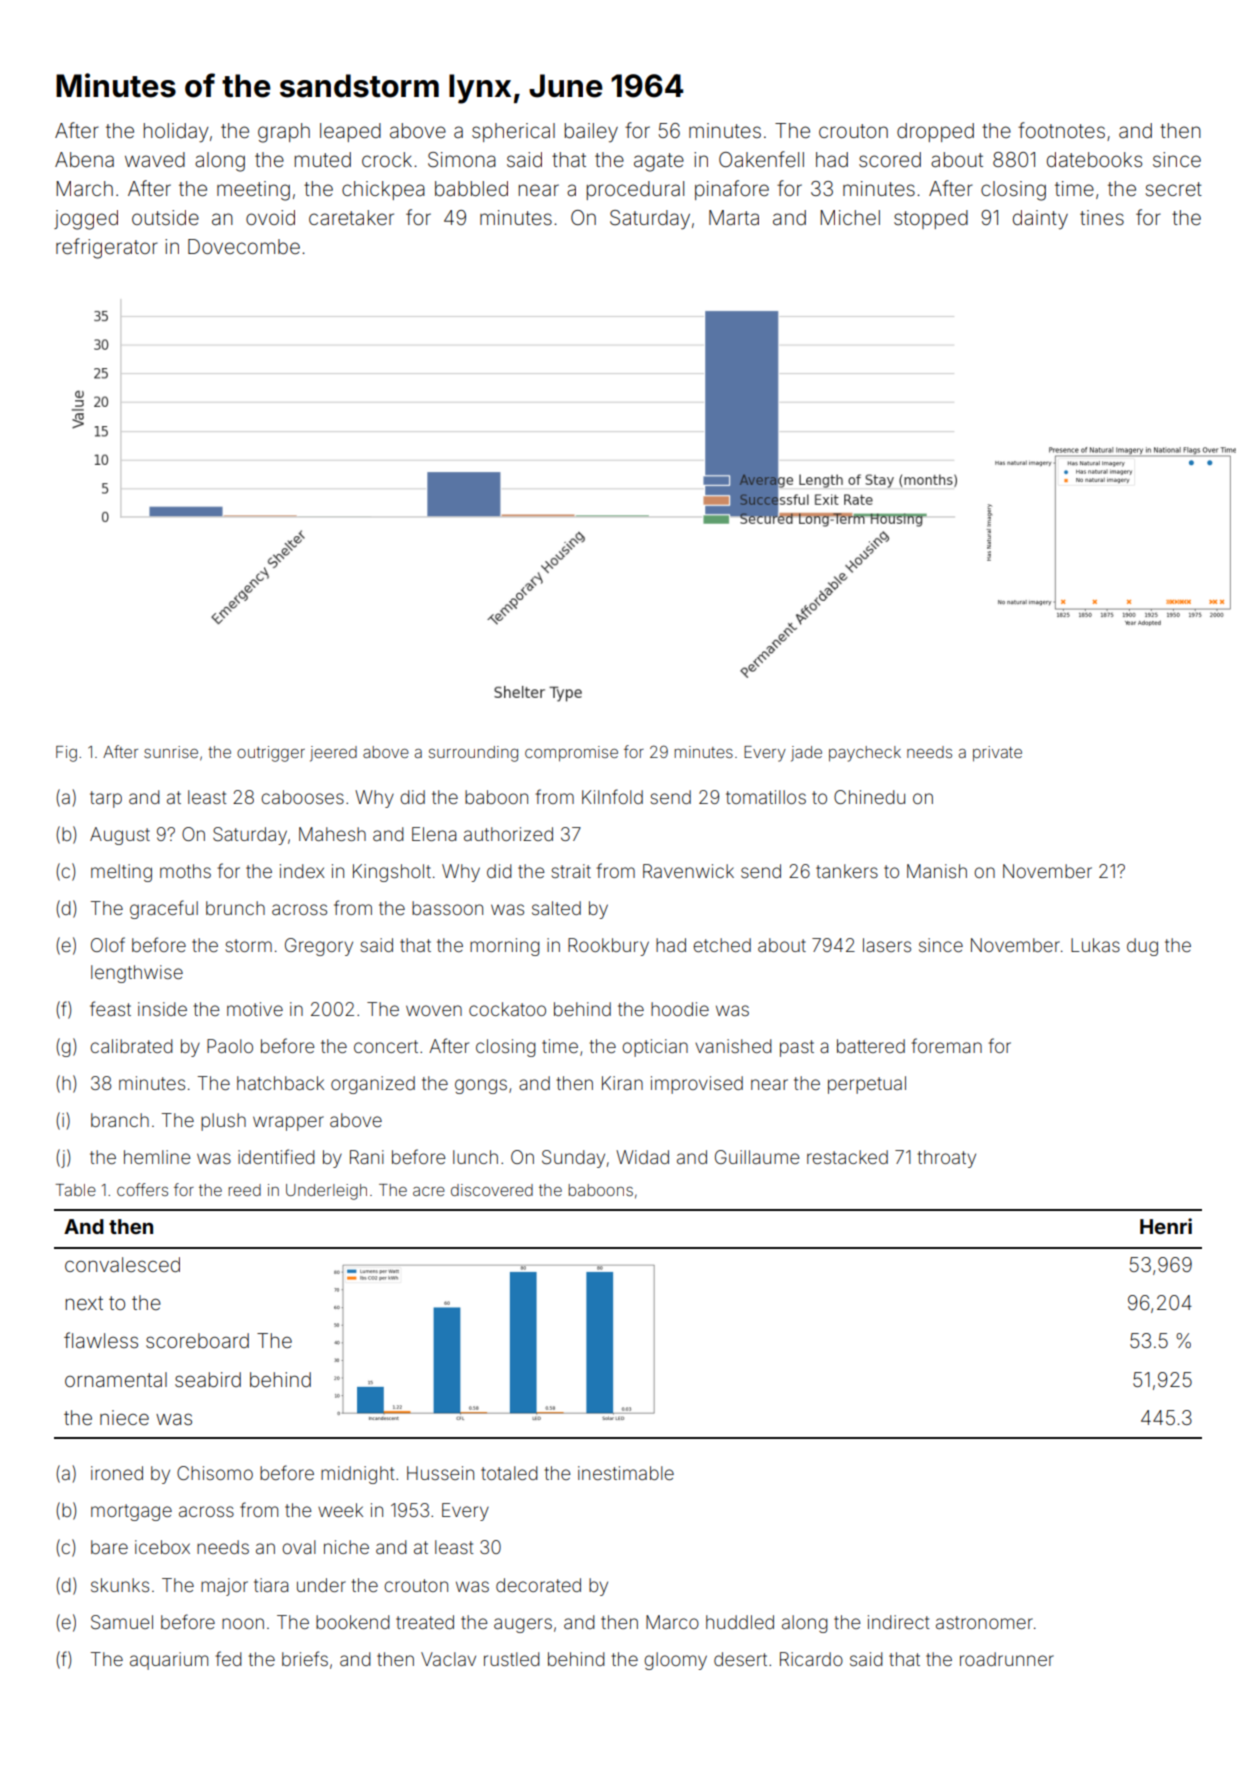  Describe the element at coordinates (215, 1473) in the page. I see `Chisomo` at that location.
